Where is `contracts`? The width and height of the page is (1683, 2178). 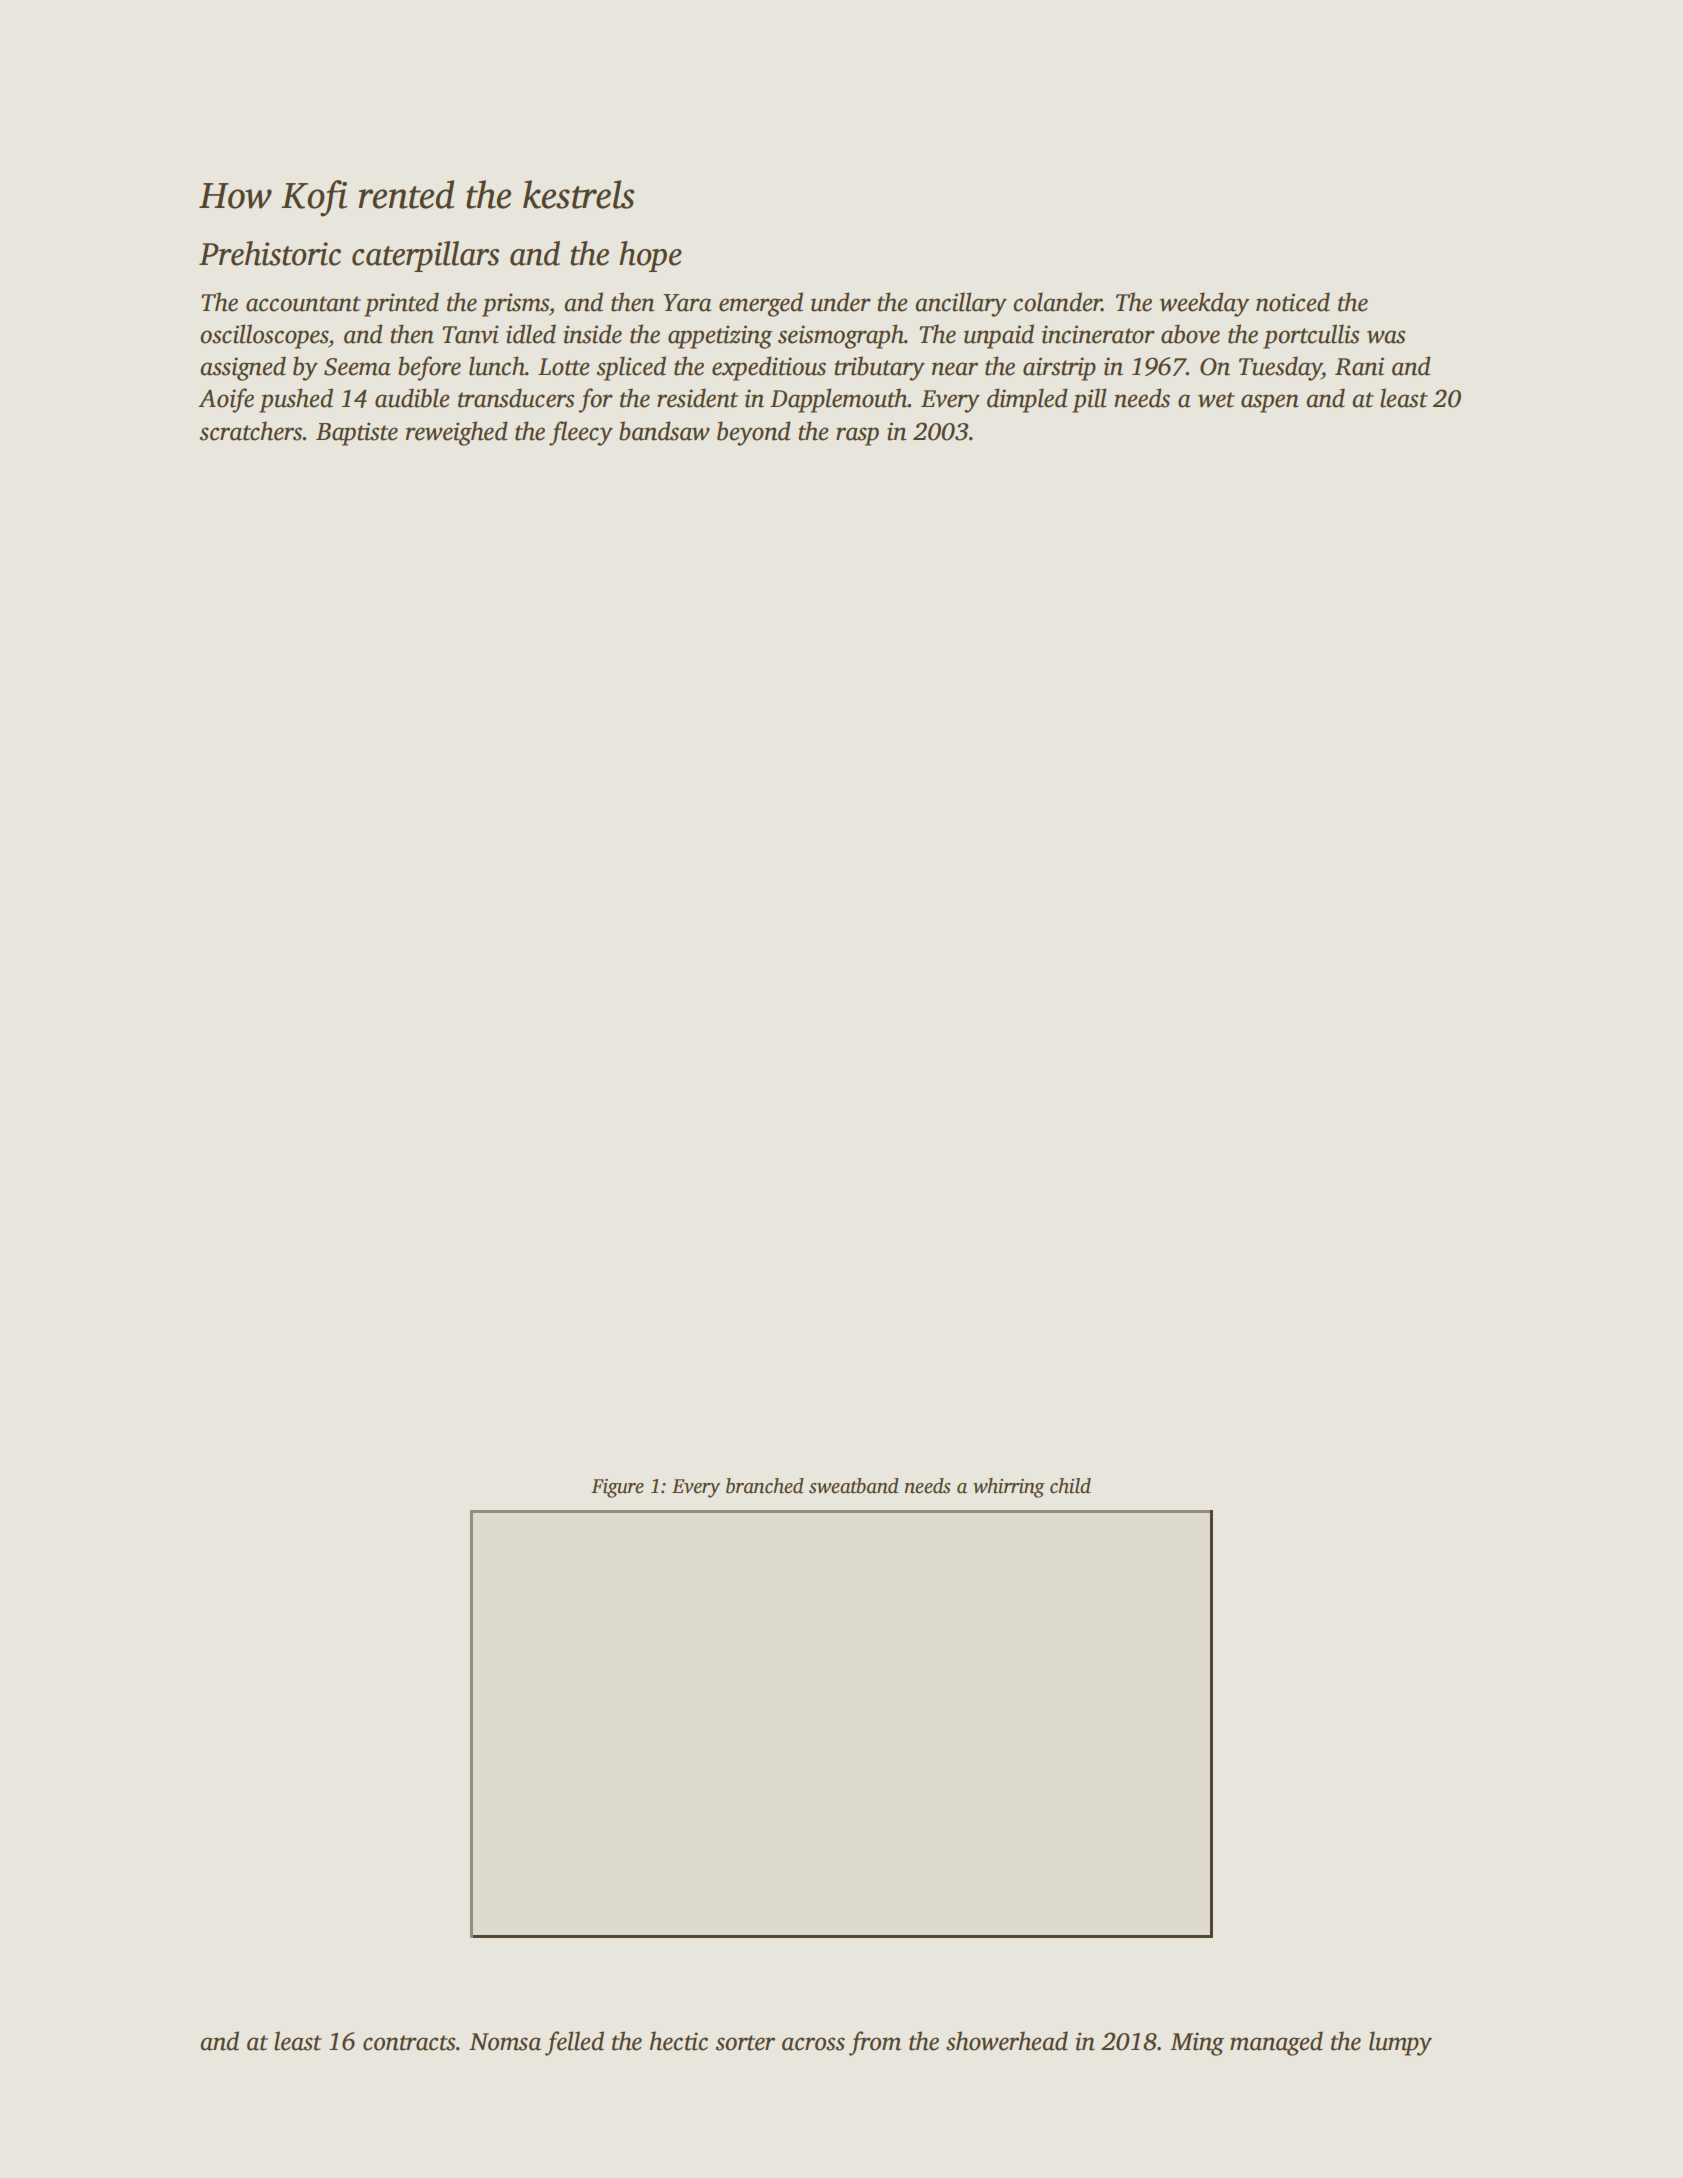 contracts is located at coordinates (409, 2043).
